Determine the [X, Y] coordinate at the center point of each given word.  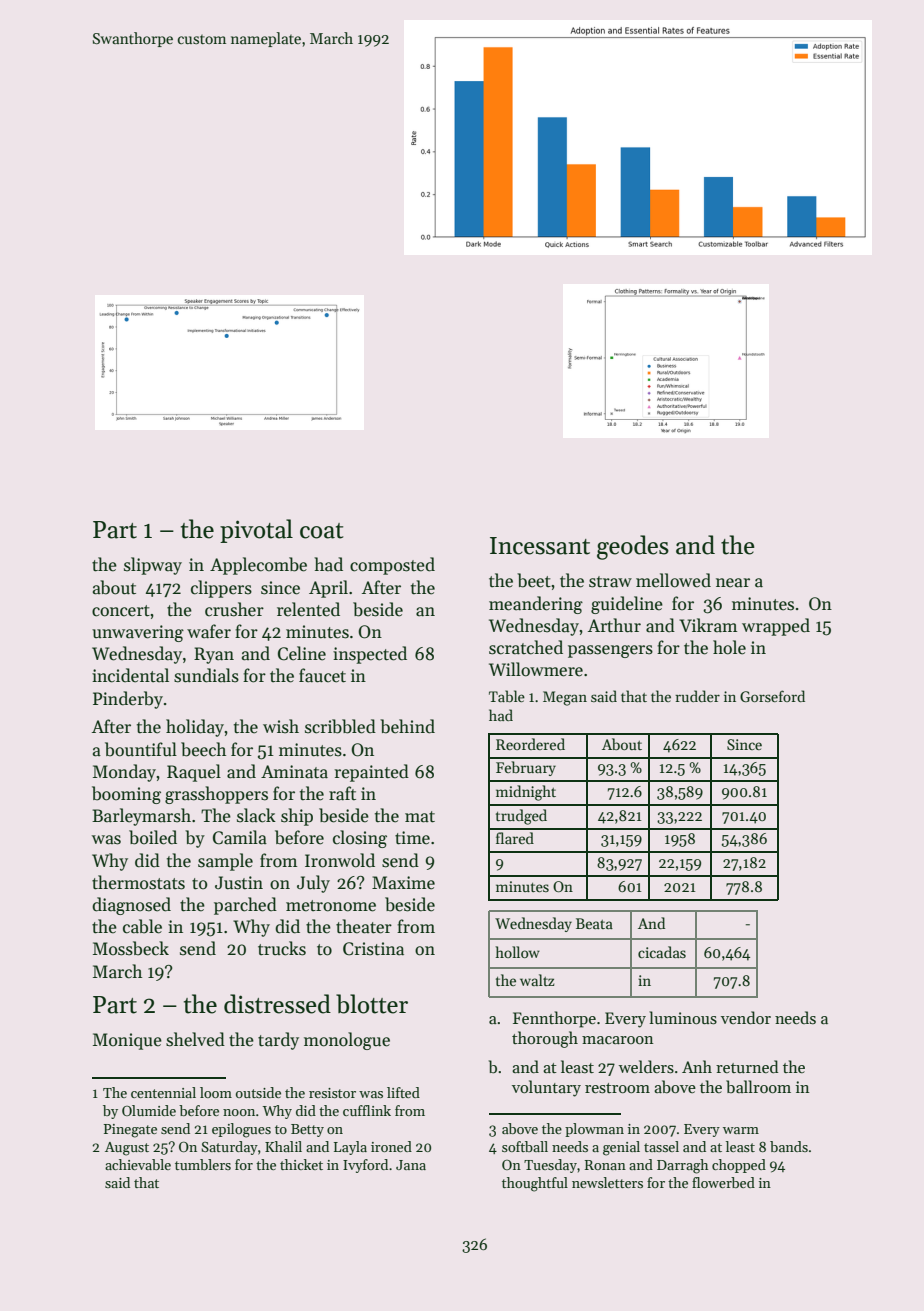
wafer [209, 631]
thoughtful [535, 1184]
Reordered [530, 744]
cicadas [662, 952]
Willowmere [536, 669]
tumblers [203, 1164]
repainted [371, 773]
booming [126, 795]
